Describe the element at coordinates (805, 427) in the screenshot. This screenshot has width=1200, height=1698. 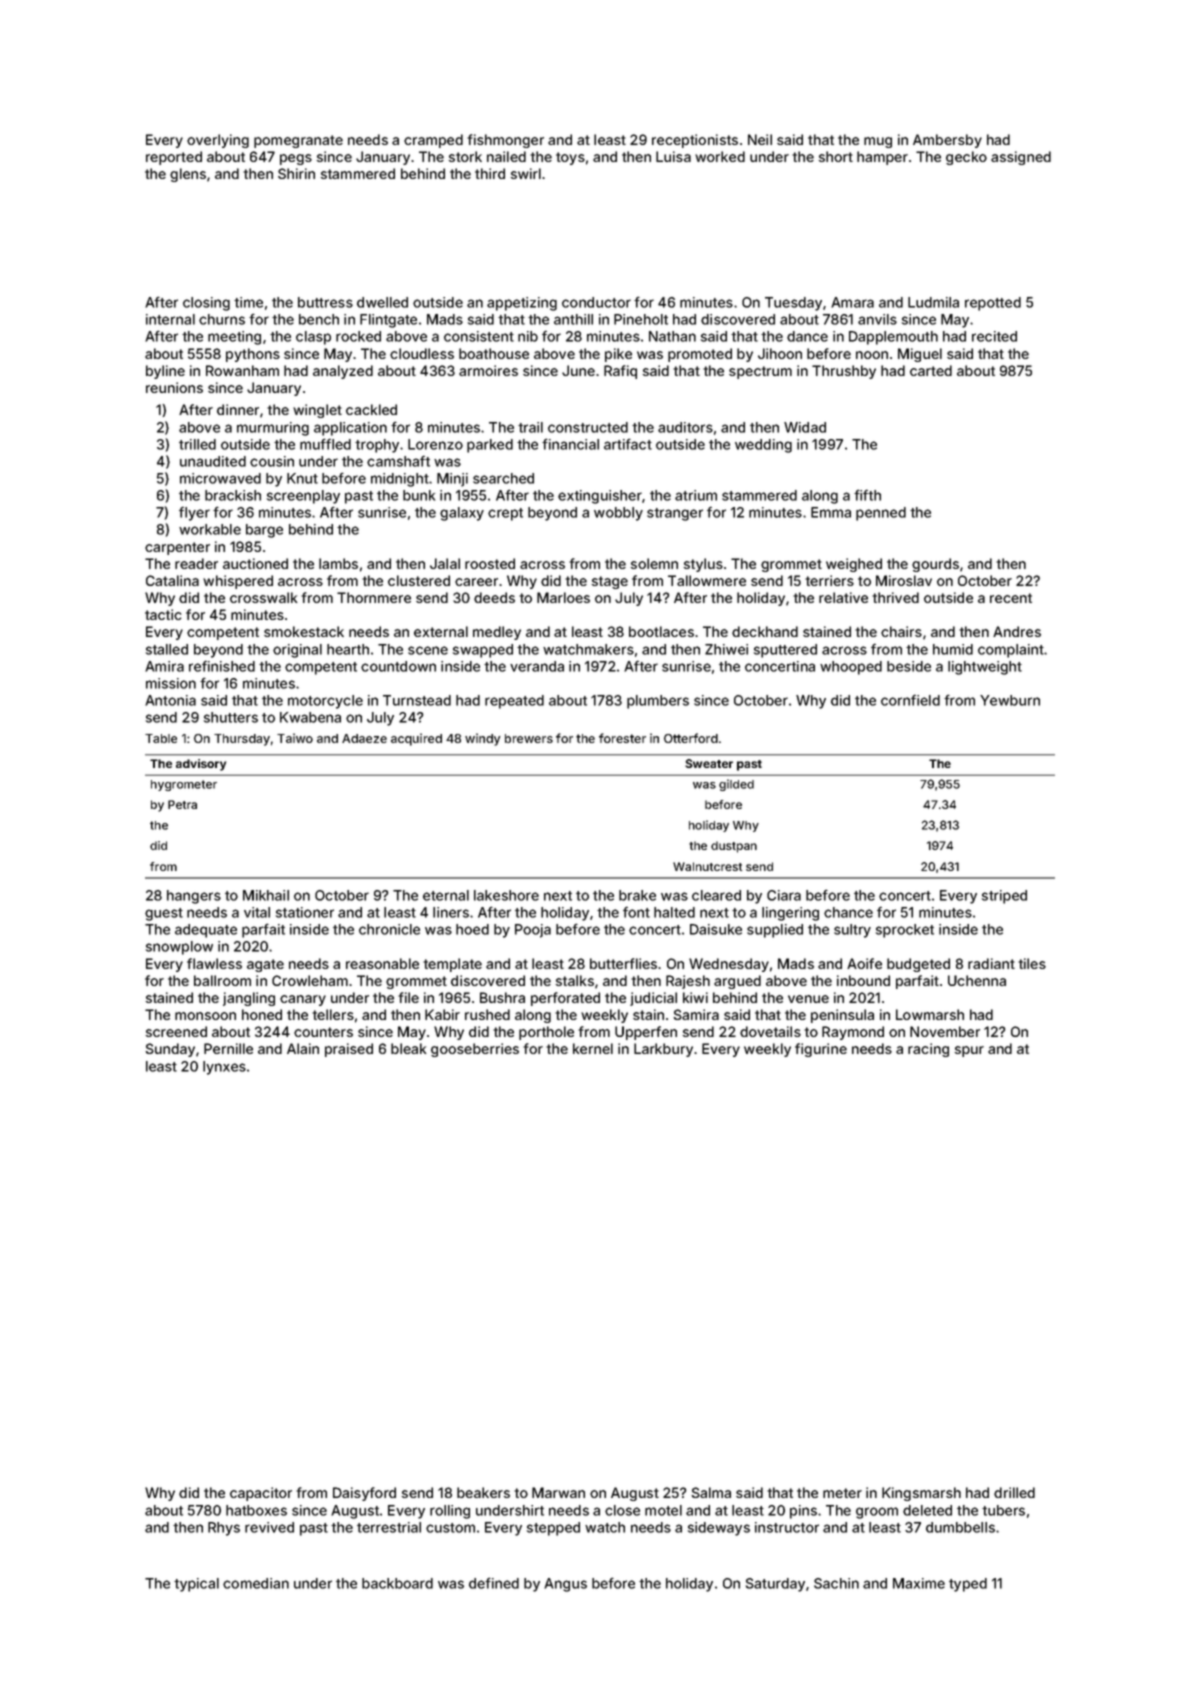
I see `Widad` at that location.
